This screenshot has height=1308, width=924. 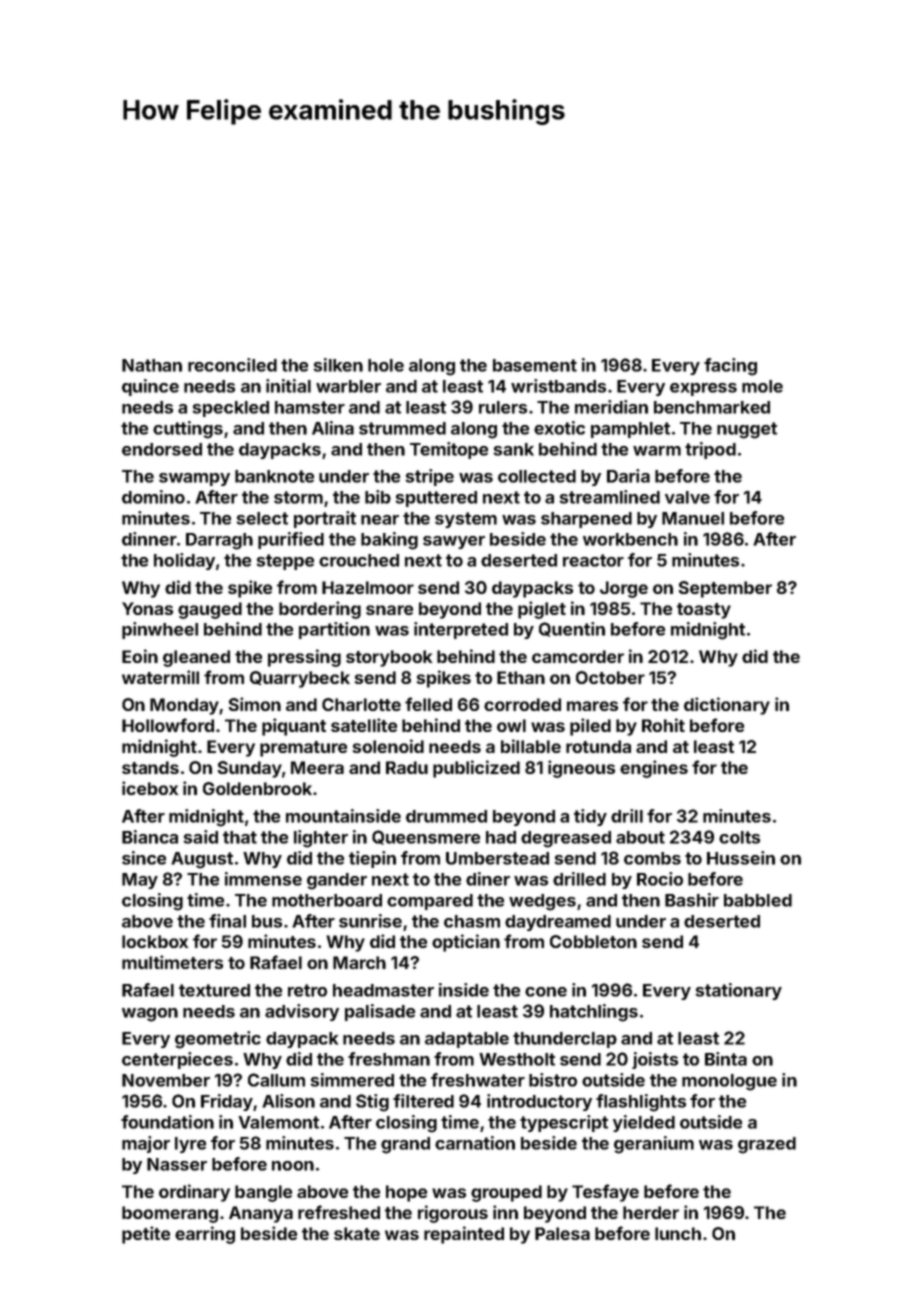 I want to click on skate, so click(x=357, y=1233).
